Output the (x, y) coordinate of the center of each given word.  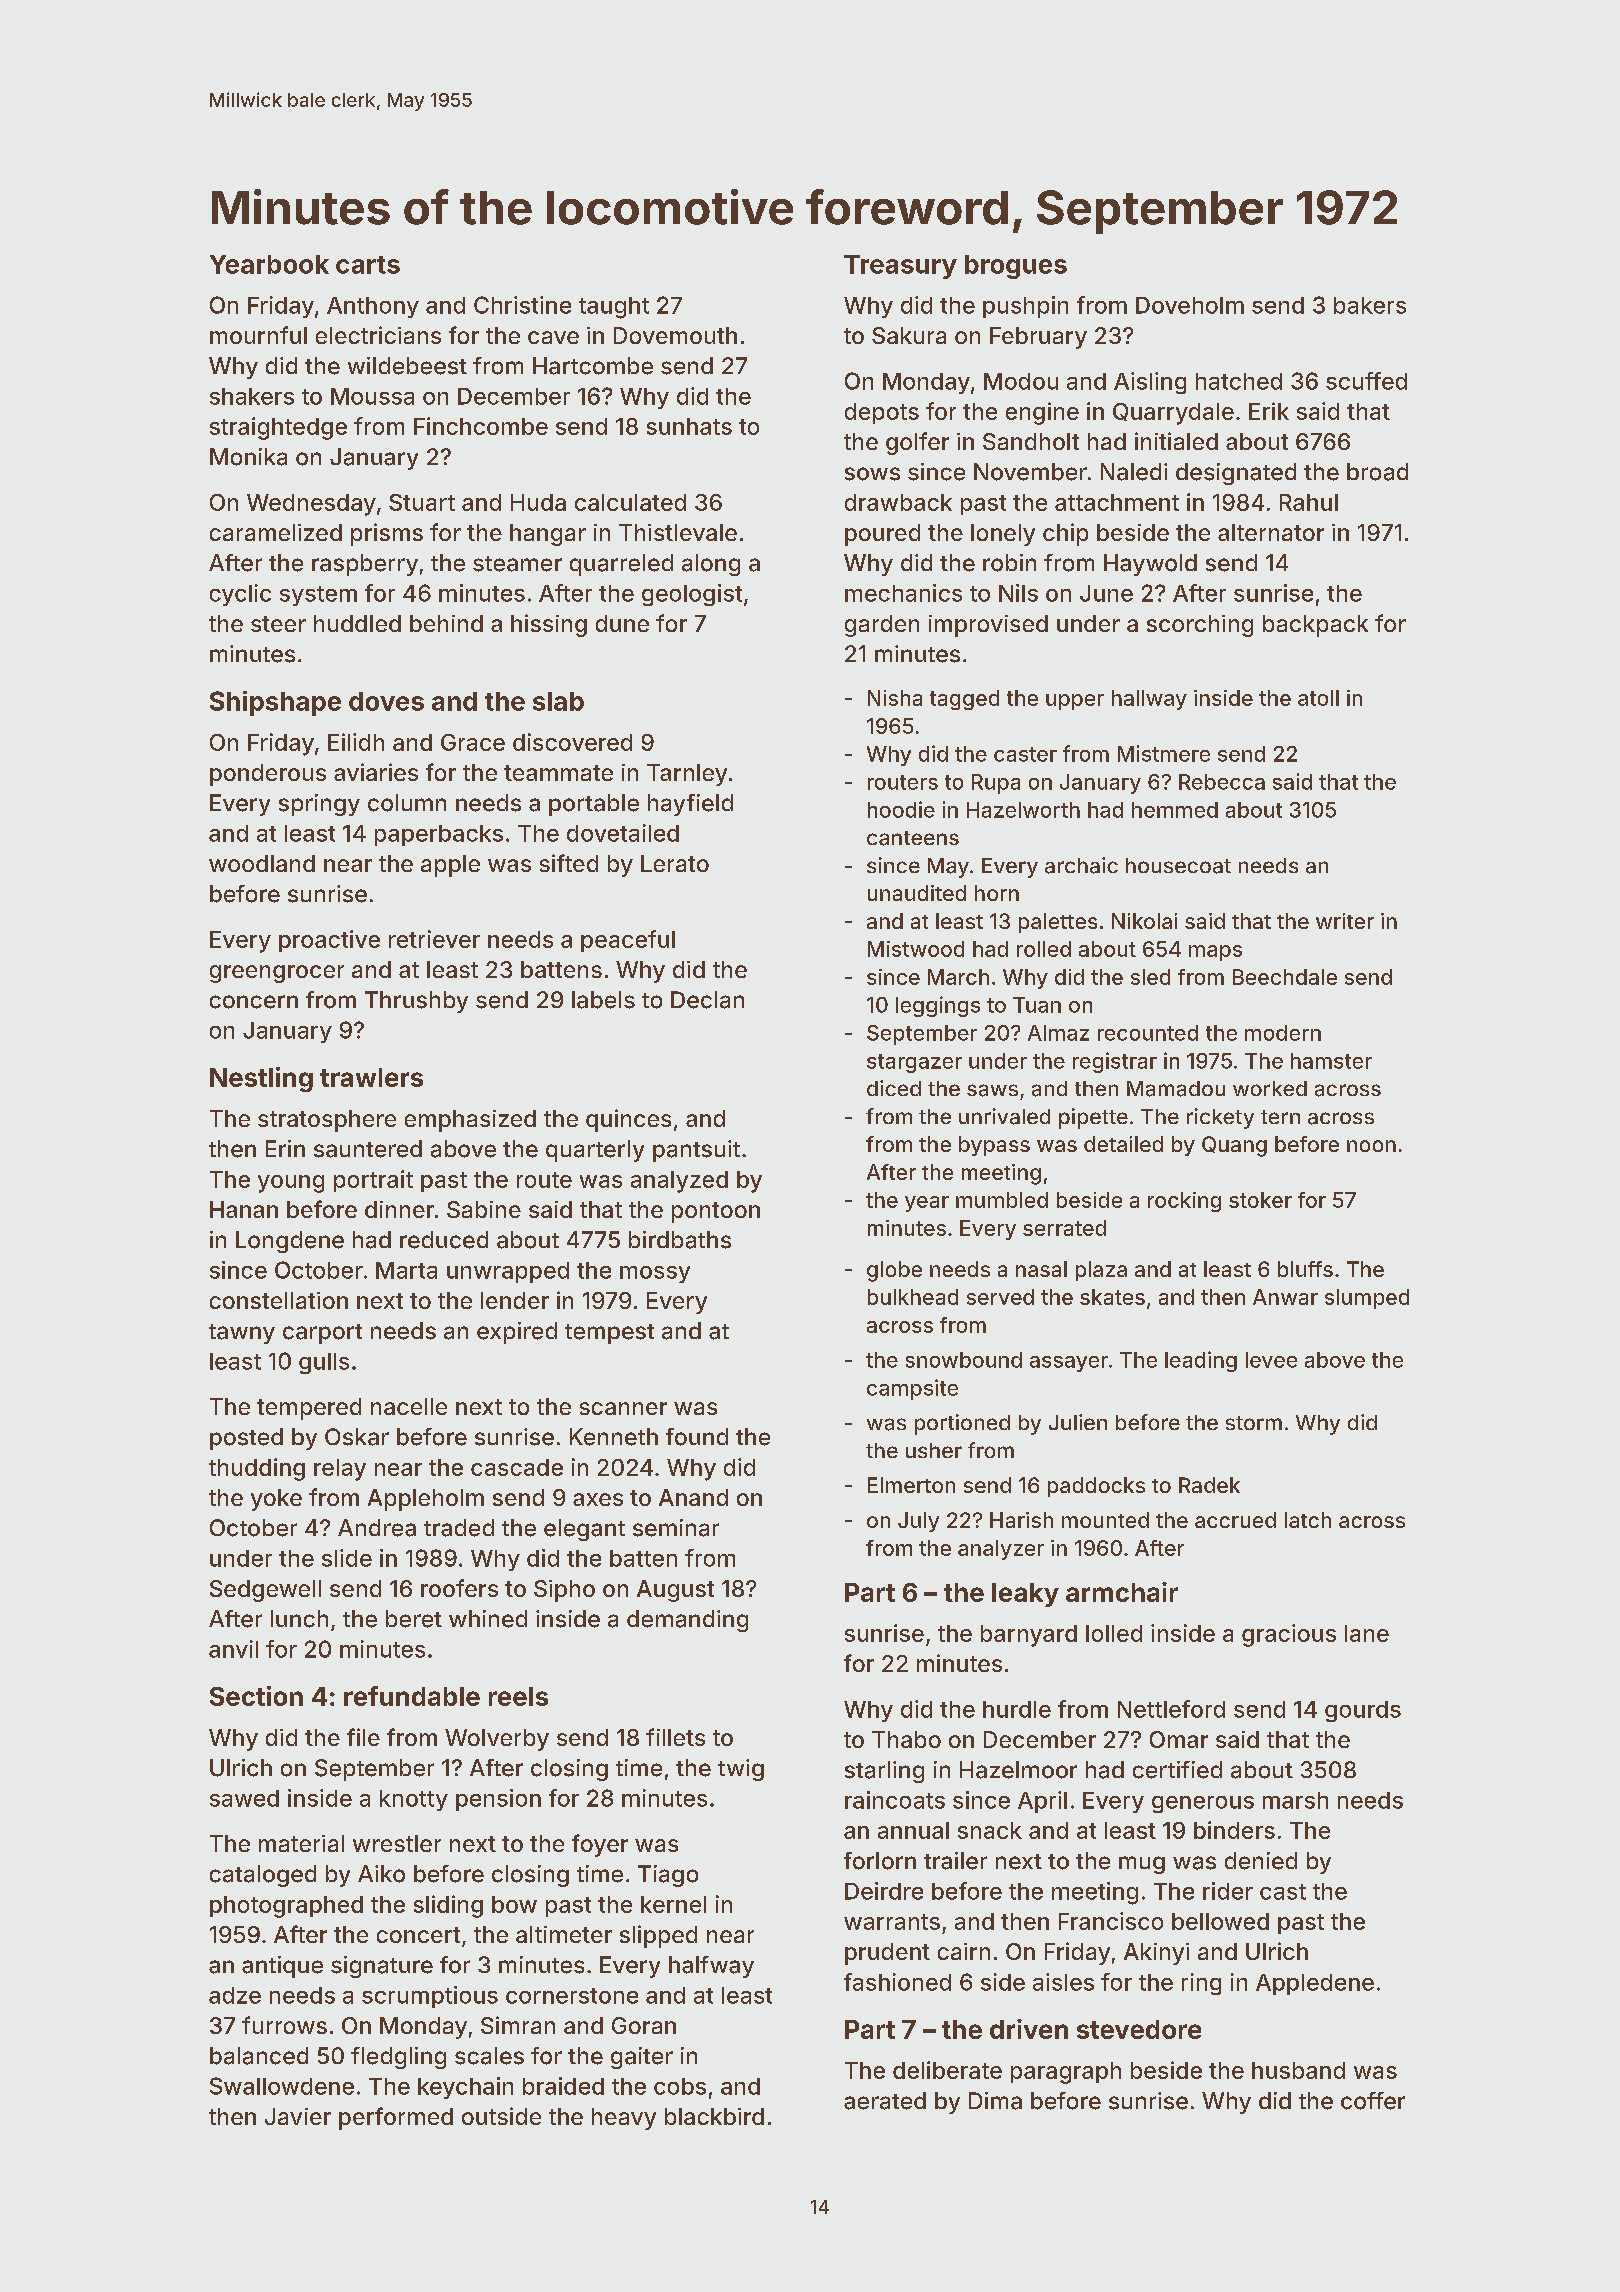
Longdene (290, 1242)
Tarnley (687, 775)
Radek (1209, 1485)
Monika (248, 457)
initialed (1176, 441)
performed (396, 2118)
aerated (885, 2101)
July (918, 1522)
